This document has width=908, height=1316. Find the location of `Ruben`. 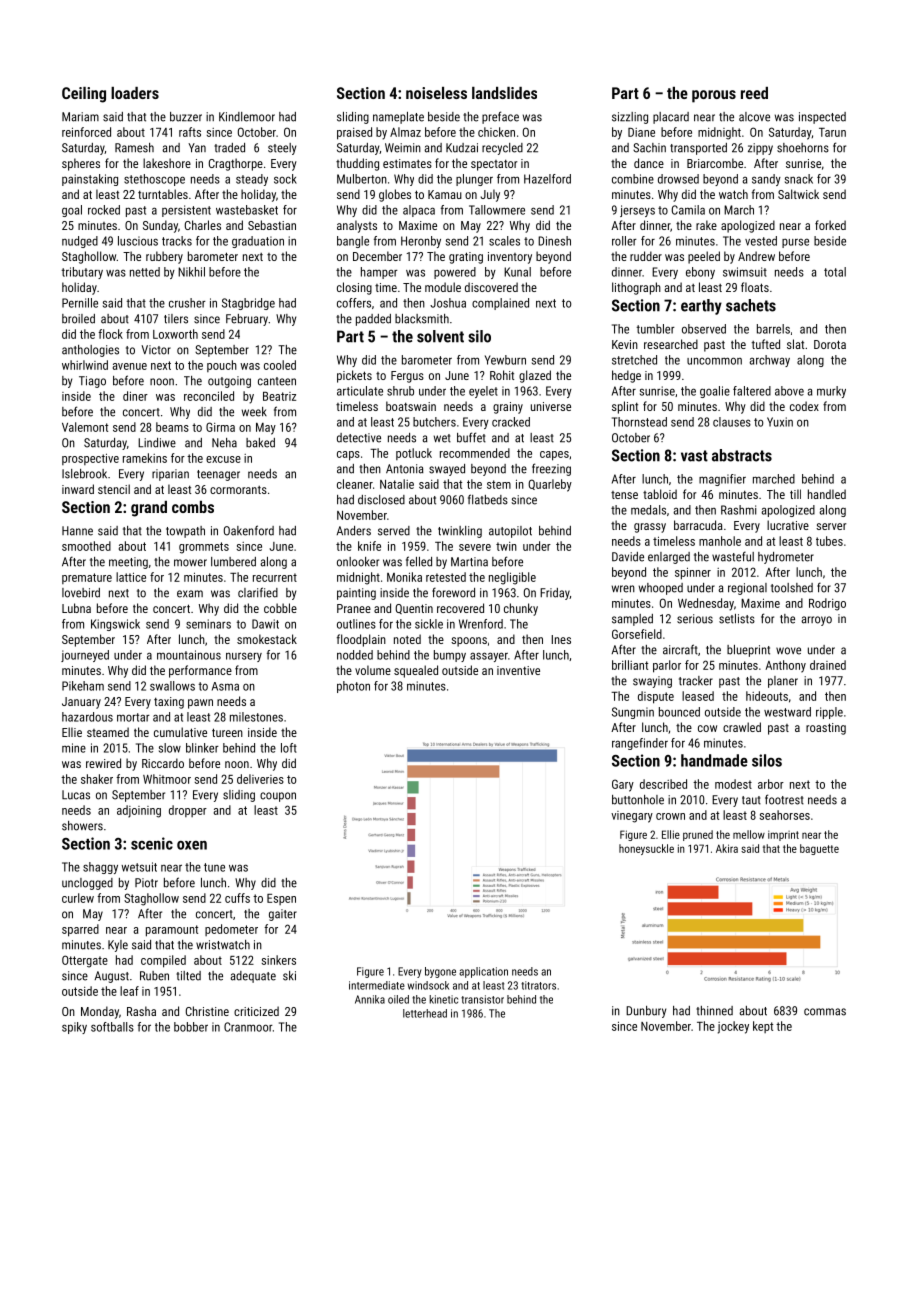

Ruben is located at coordinates (154, 976).
